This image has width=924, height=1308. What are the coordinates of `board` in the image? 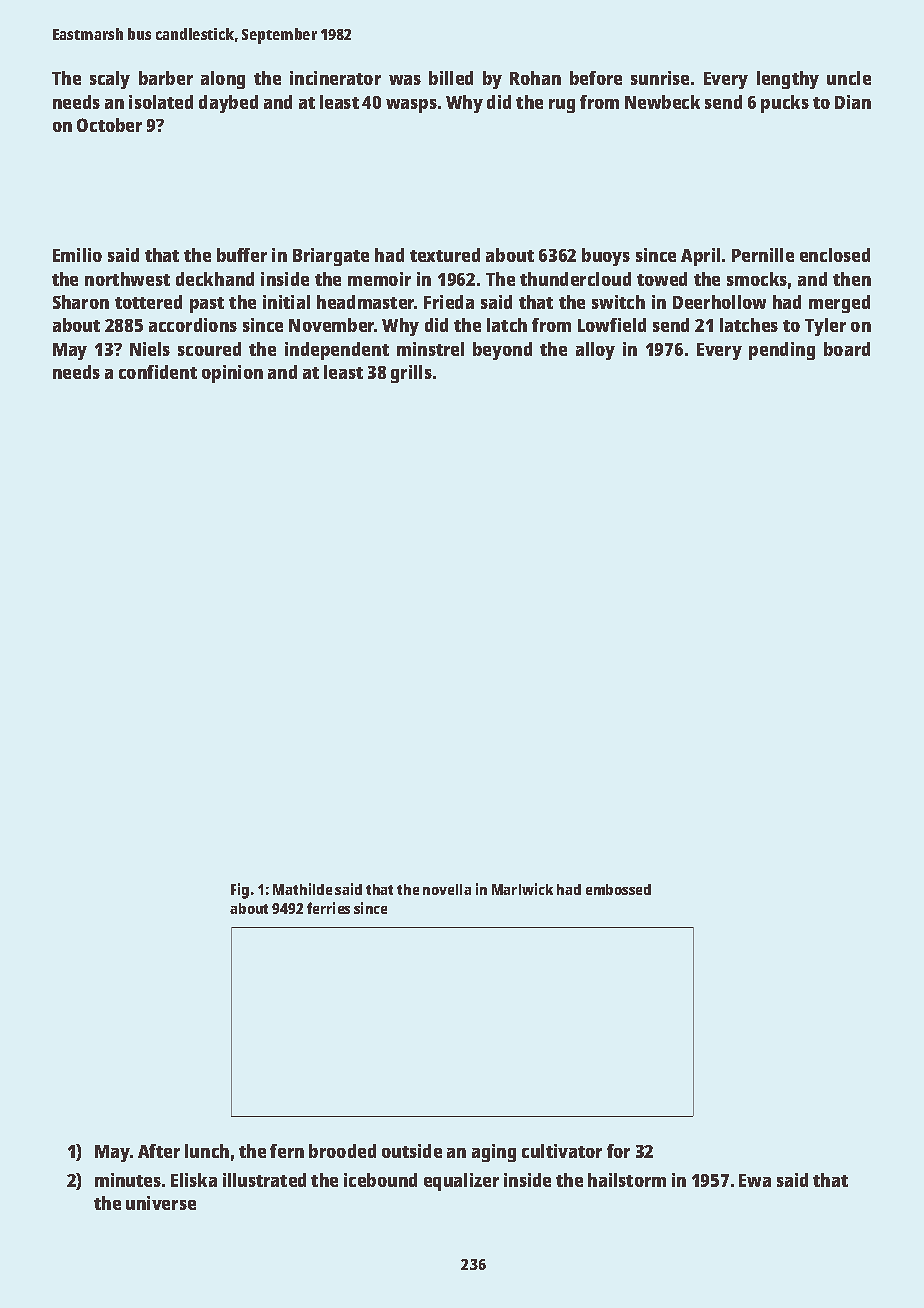 It's located at (847, 349).
